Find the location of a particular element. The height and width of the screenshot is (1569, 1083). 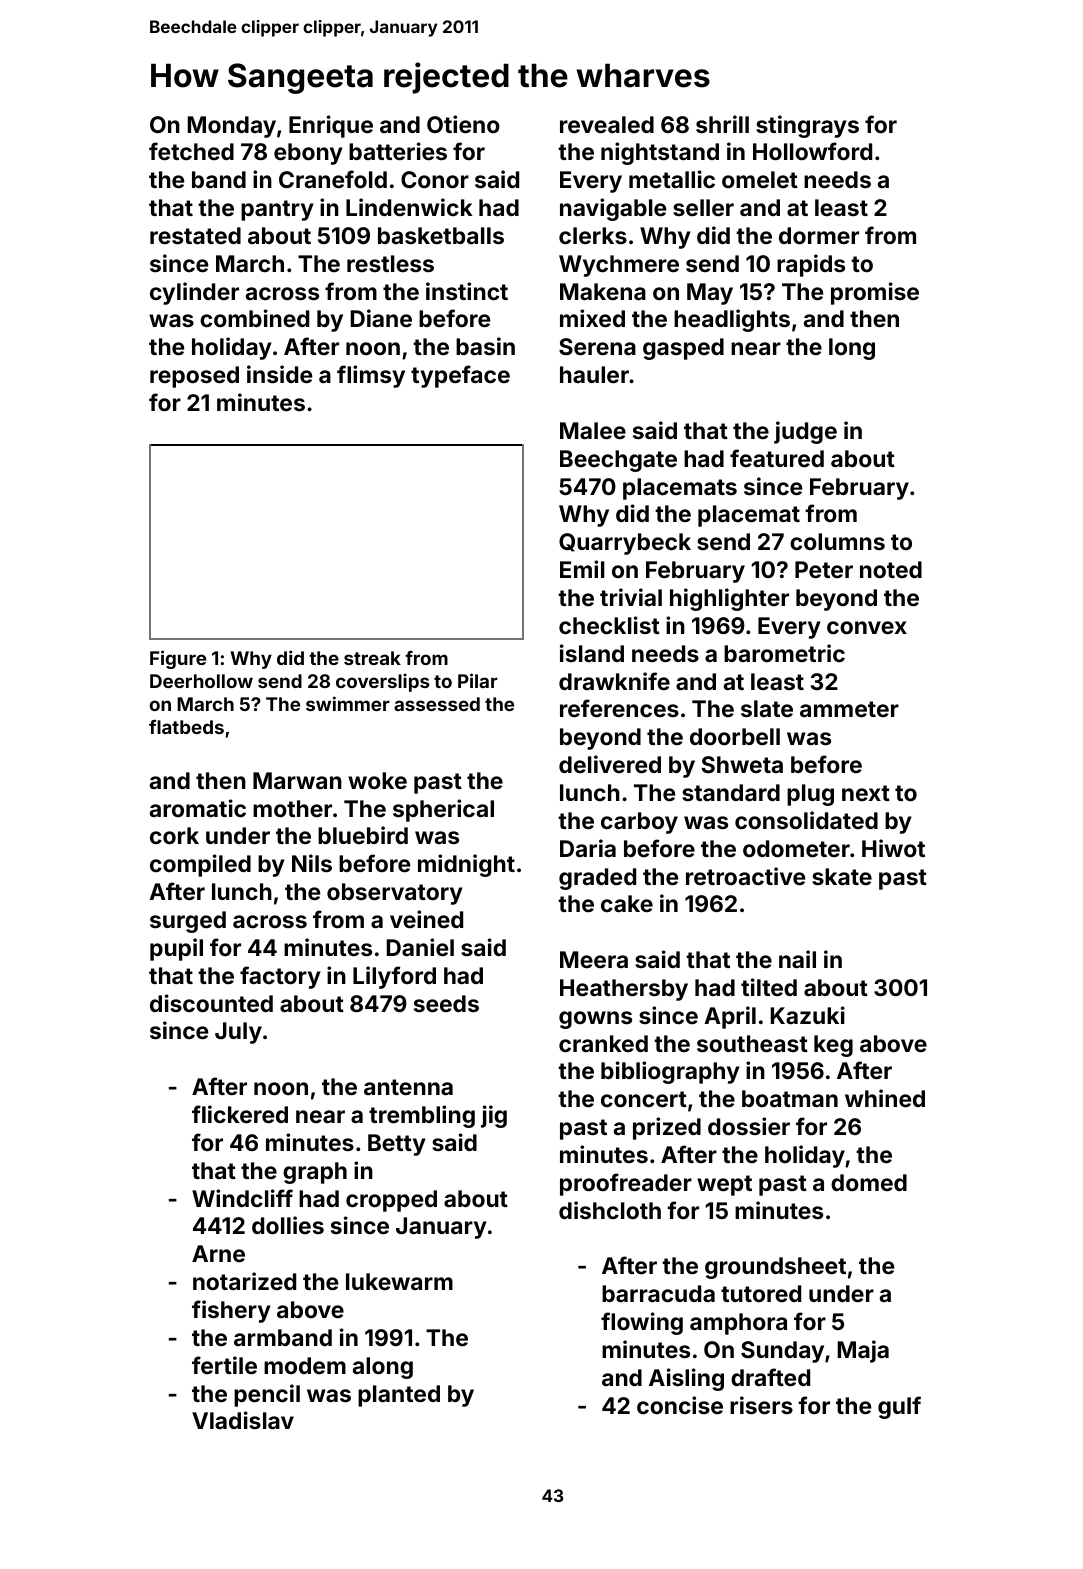

flickered is located at coordinates (240, 1114).
